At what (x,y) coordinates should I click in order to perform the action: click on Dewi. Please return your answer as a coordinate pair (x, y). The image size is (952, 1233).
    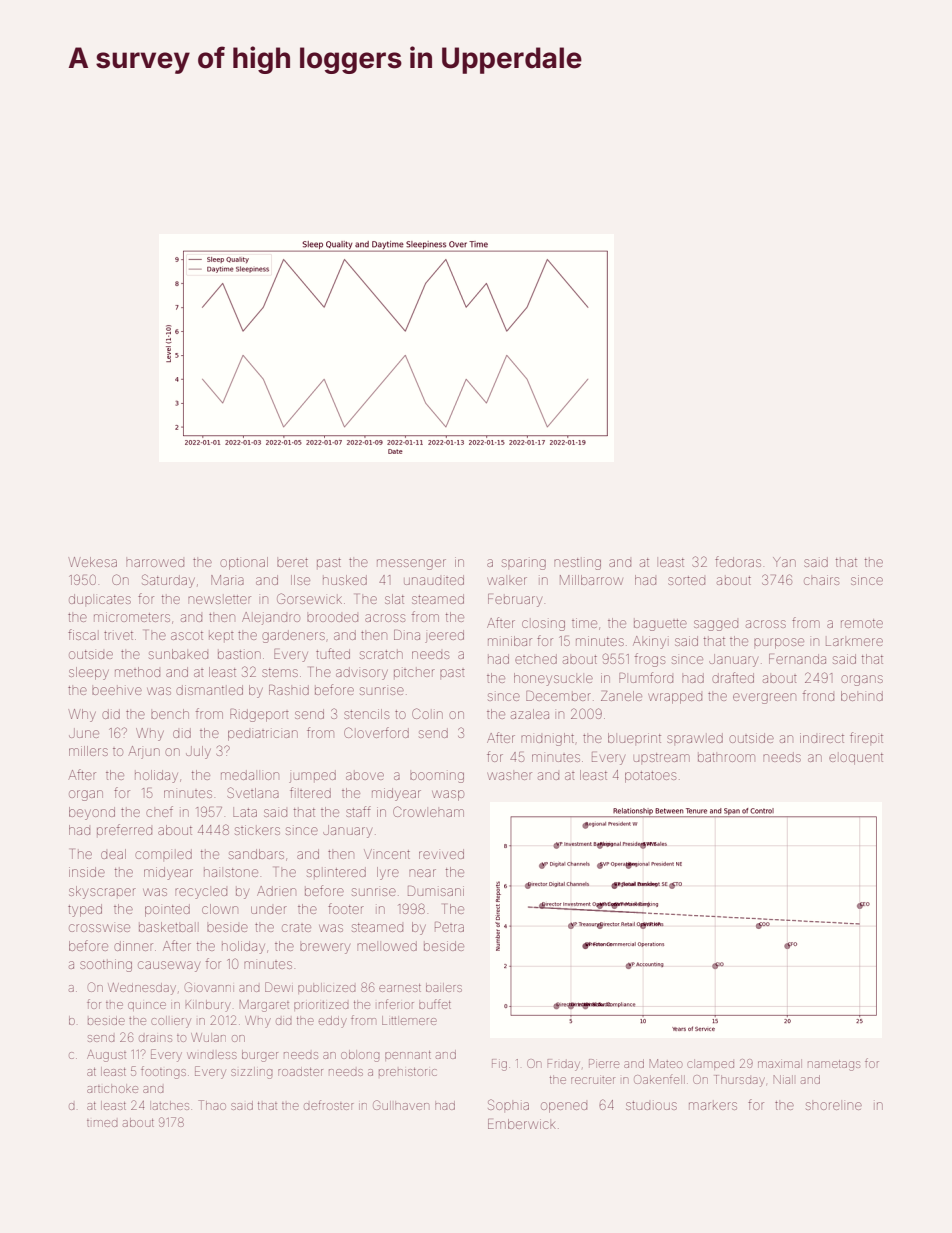
    Looking at the image, I should click on (279, 987).
